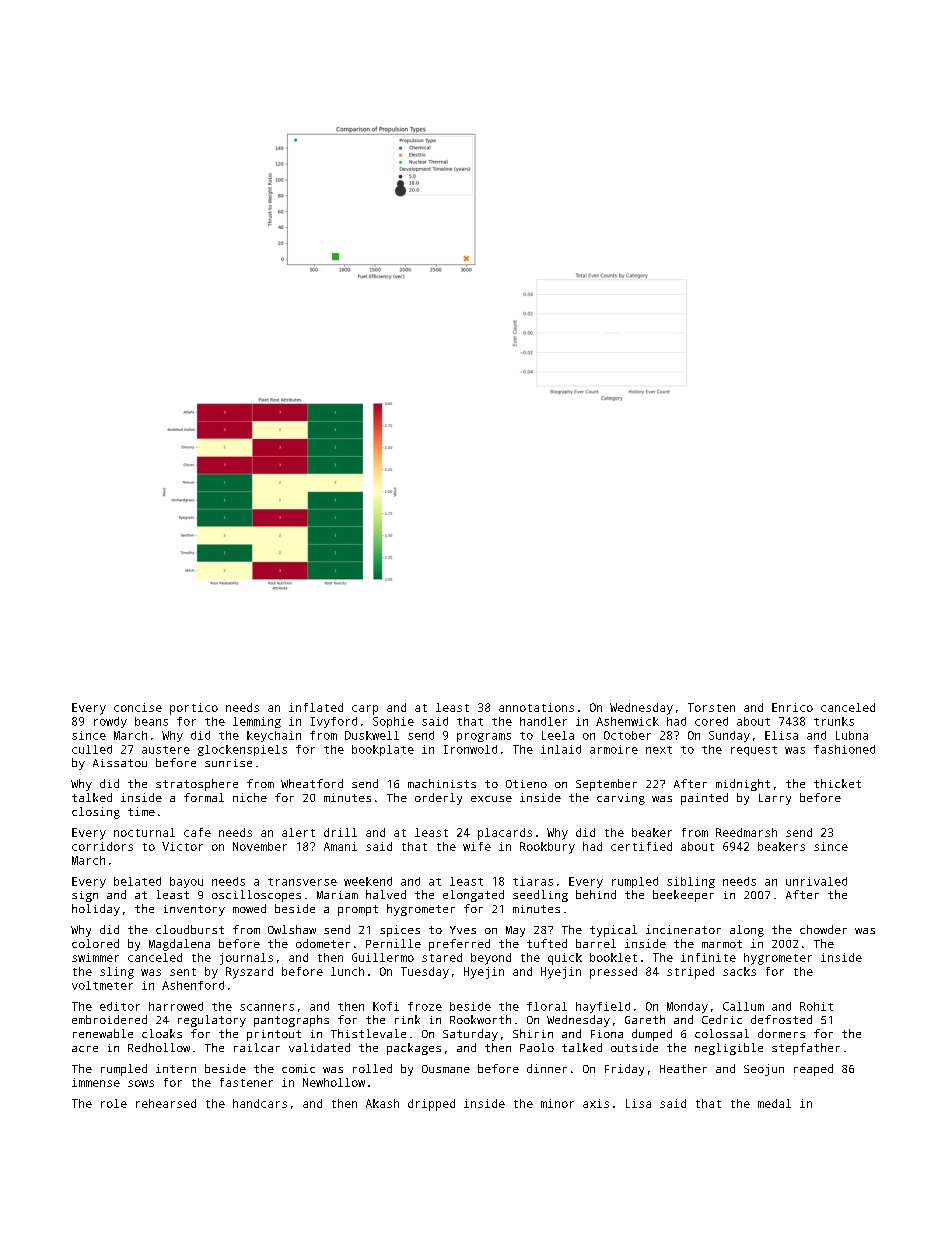  What do you see at coordinates (316, 707) in the document?
I see `inflated` at bounding box center [316, 707].
